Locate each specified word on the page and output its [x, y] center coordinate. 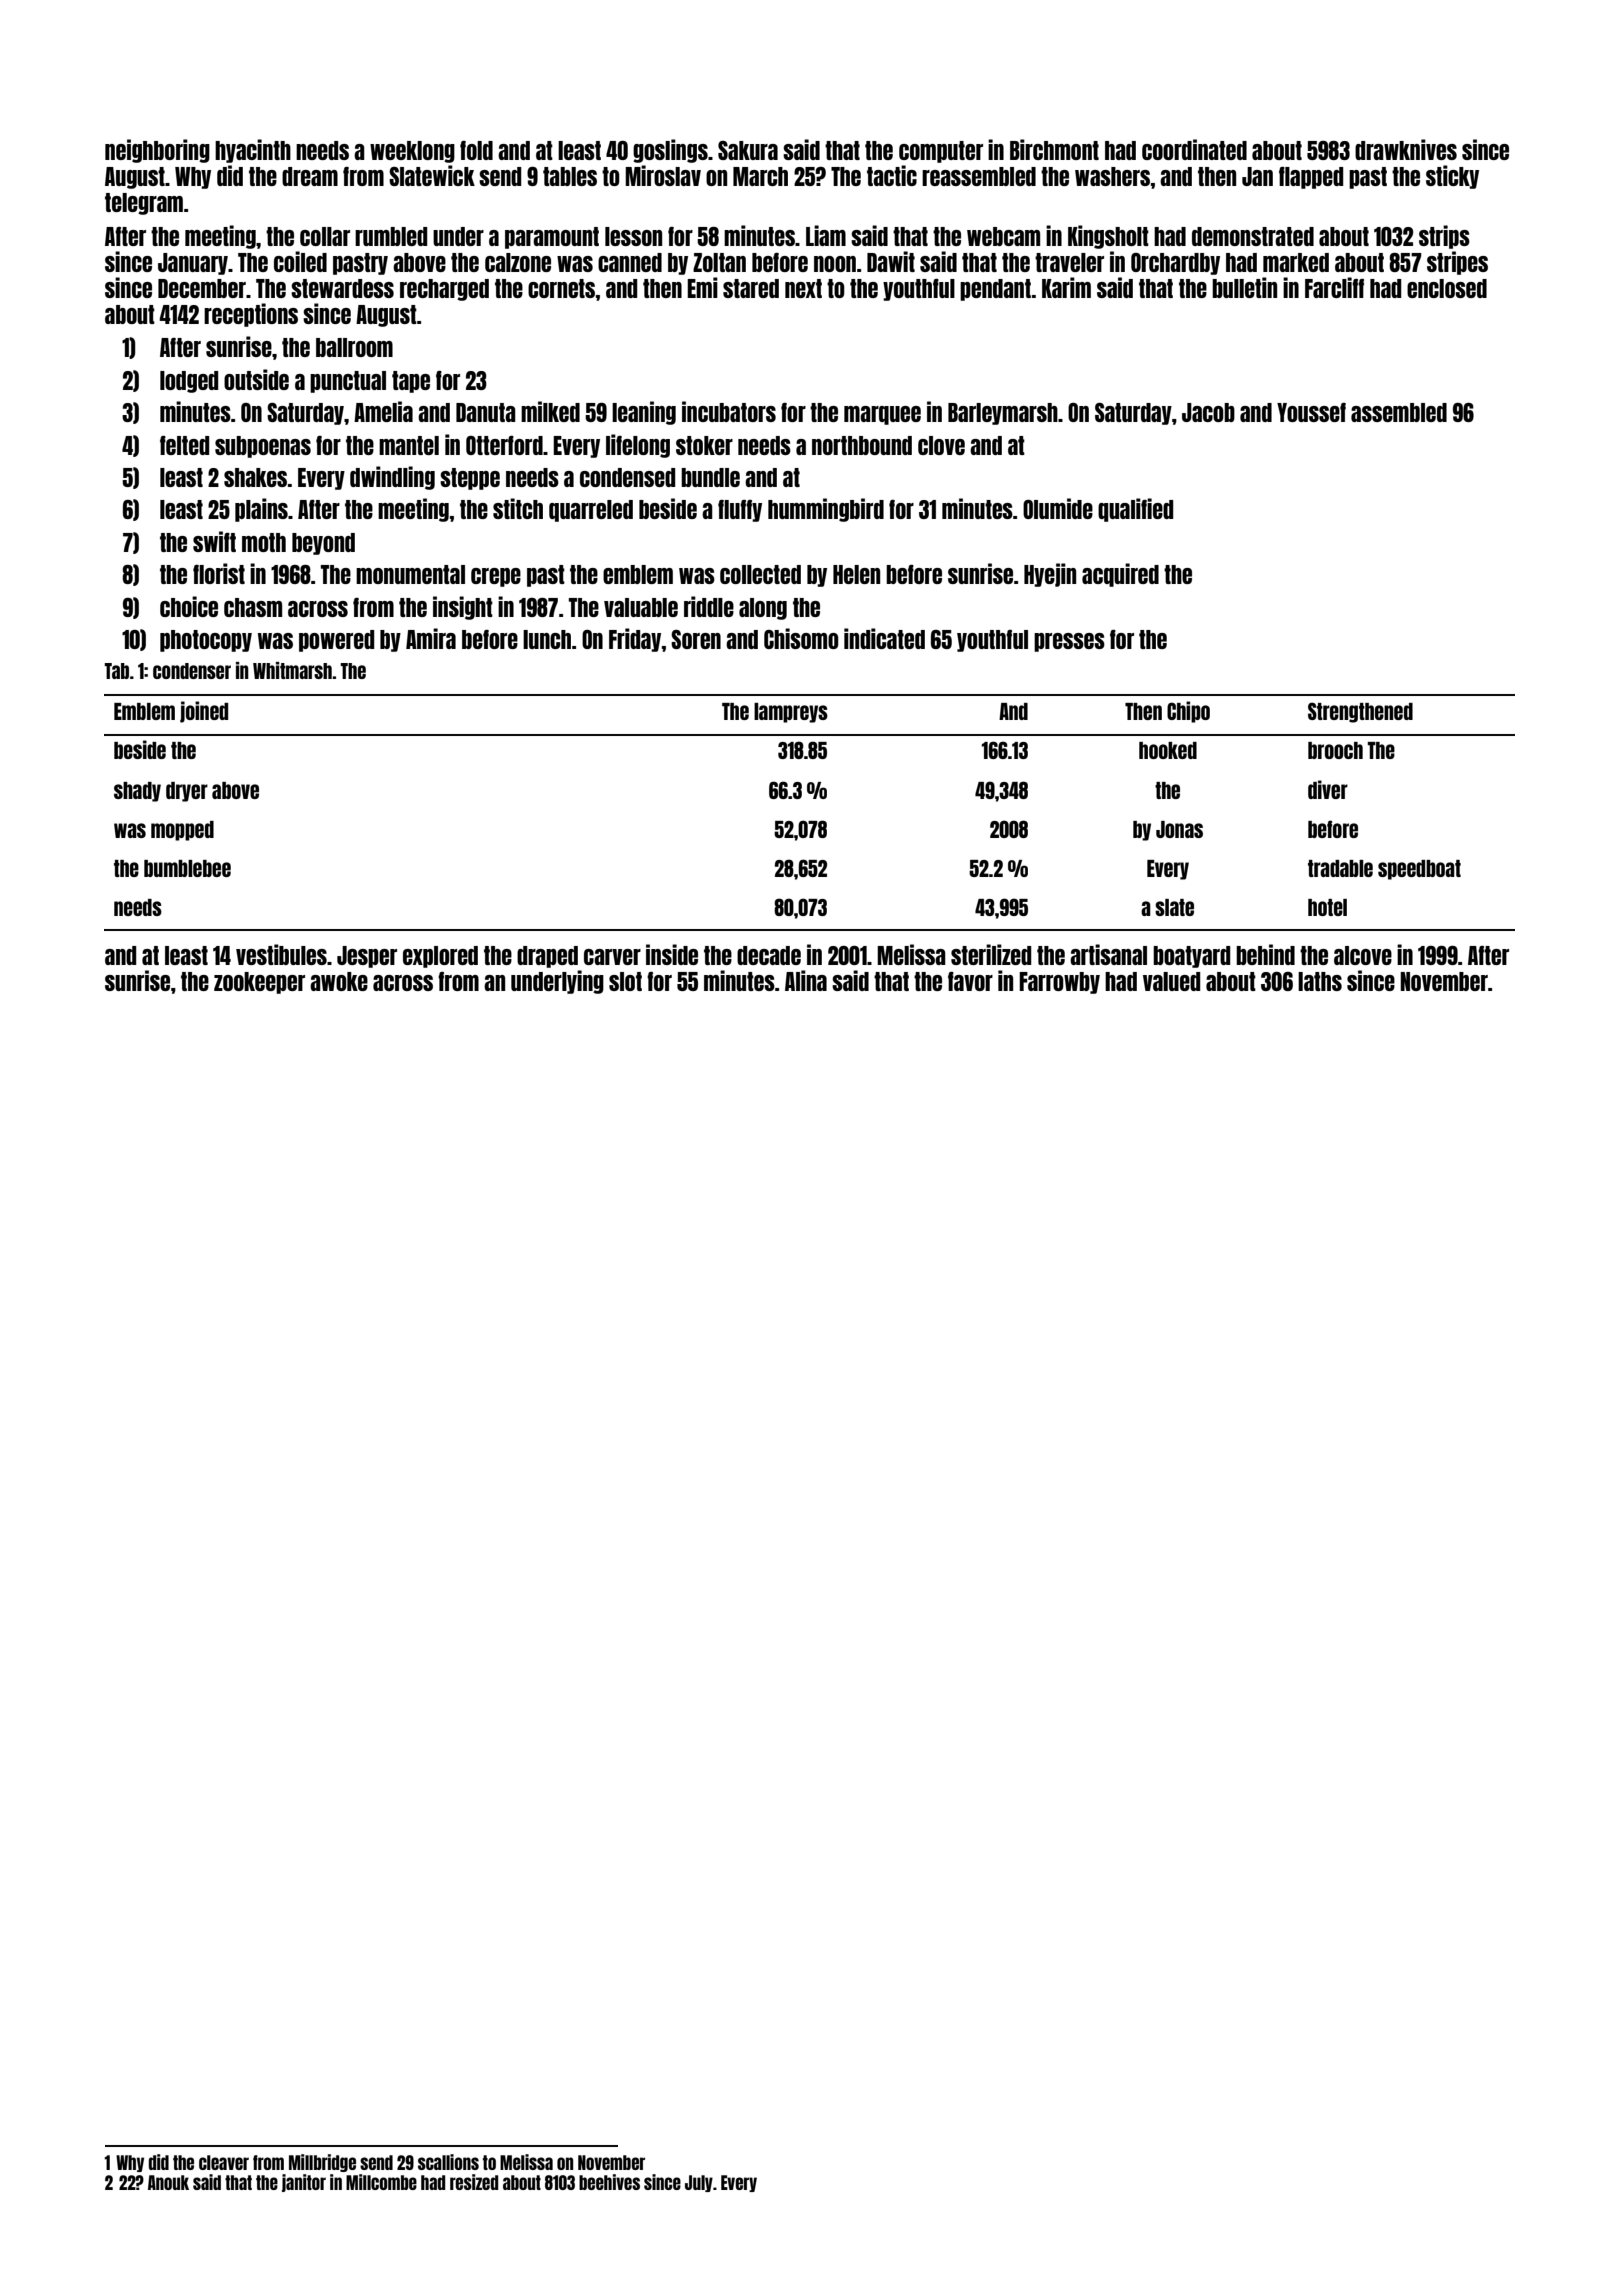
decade [769, 955]
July [699, 2183]
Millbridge [322, 2163]
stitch [518, 508]
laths [1320, 981]
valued [1171, 981]
